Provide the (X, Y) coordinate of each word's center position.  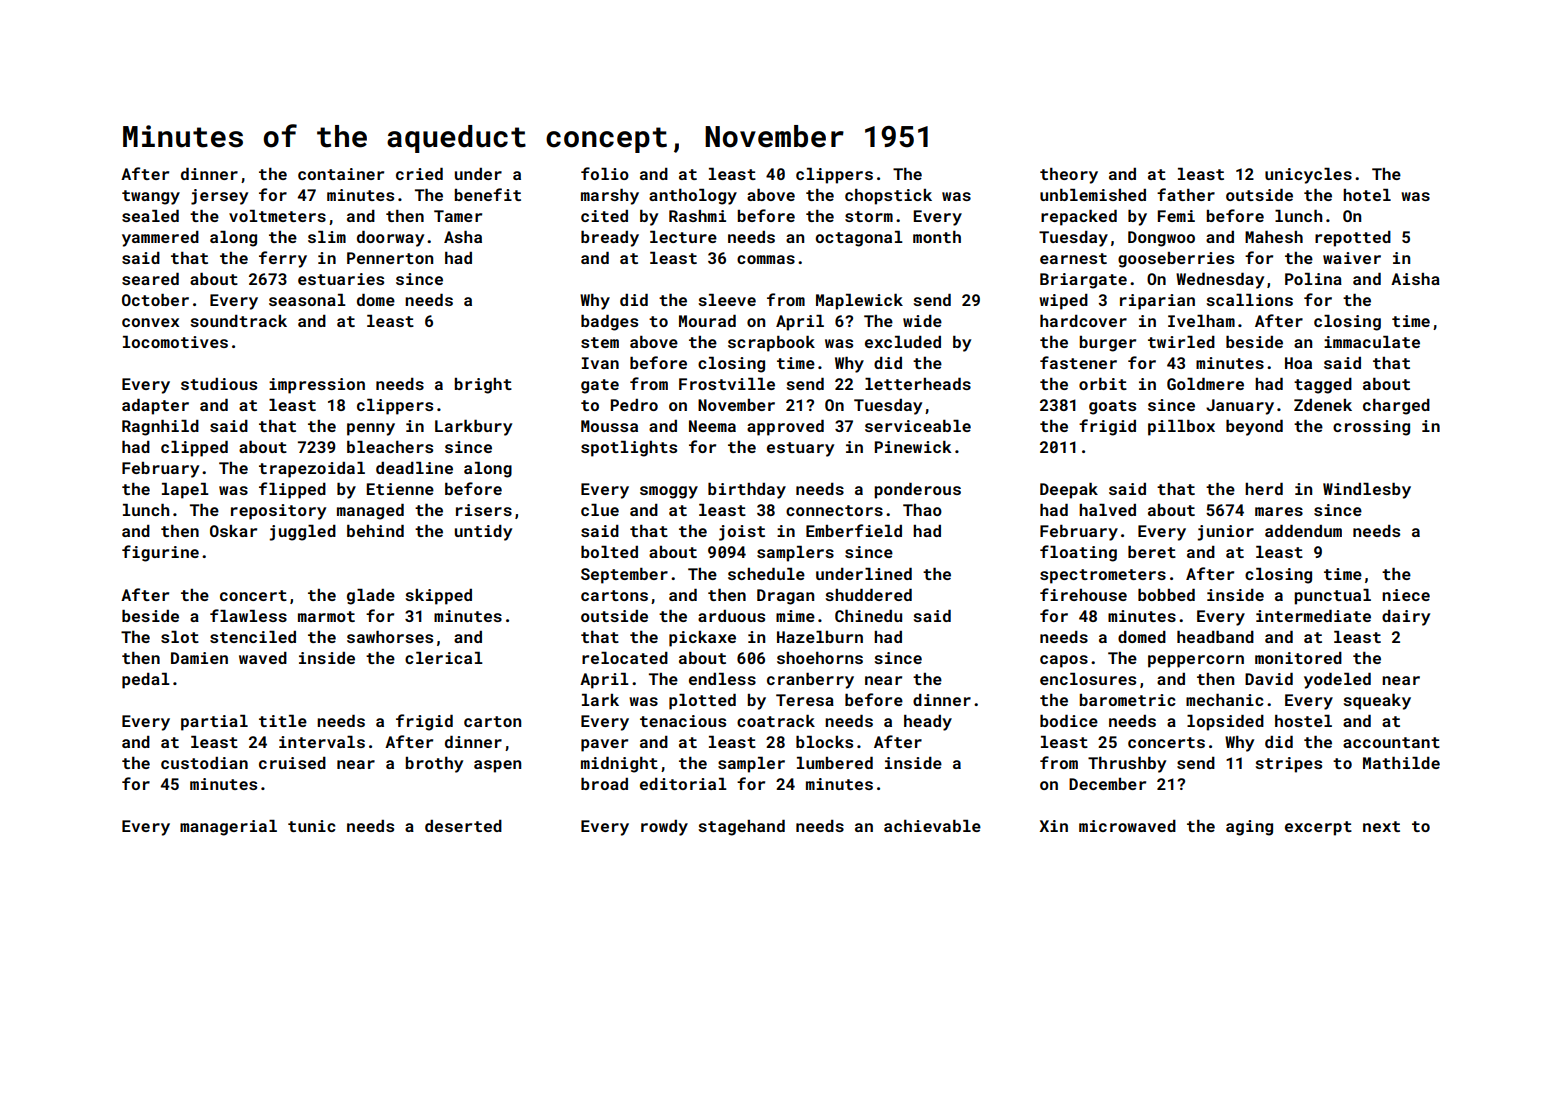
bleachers (390, 447)
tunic (312, 826)
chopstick (888, 197)
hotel (1367, 195)
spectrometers (1103, 576)
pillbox (1181, 428)
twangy (151, 197)
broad (604, 784)
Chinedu (868, 616)
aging (1249, 828)
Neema (712, 426)
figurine (160, 553)
